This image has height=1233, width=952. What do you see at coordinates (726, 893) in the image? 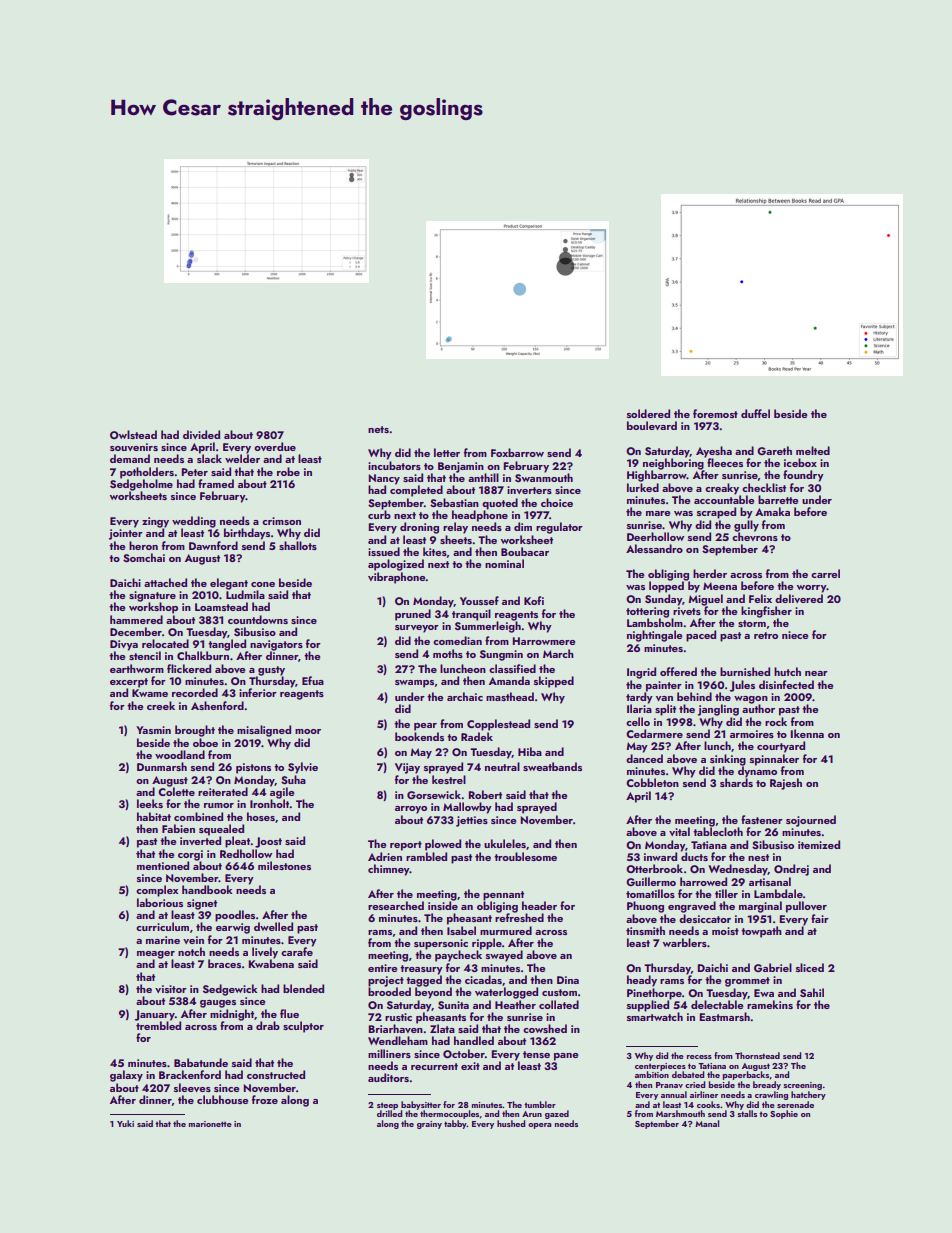
I see `tiller` at bounding box center [726, 893].
